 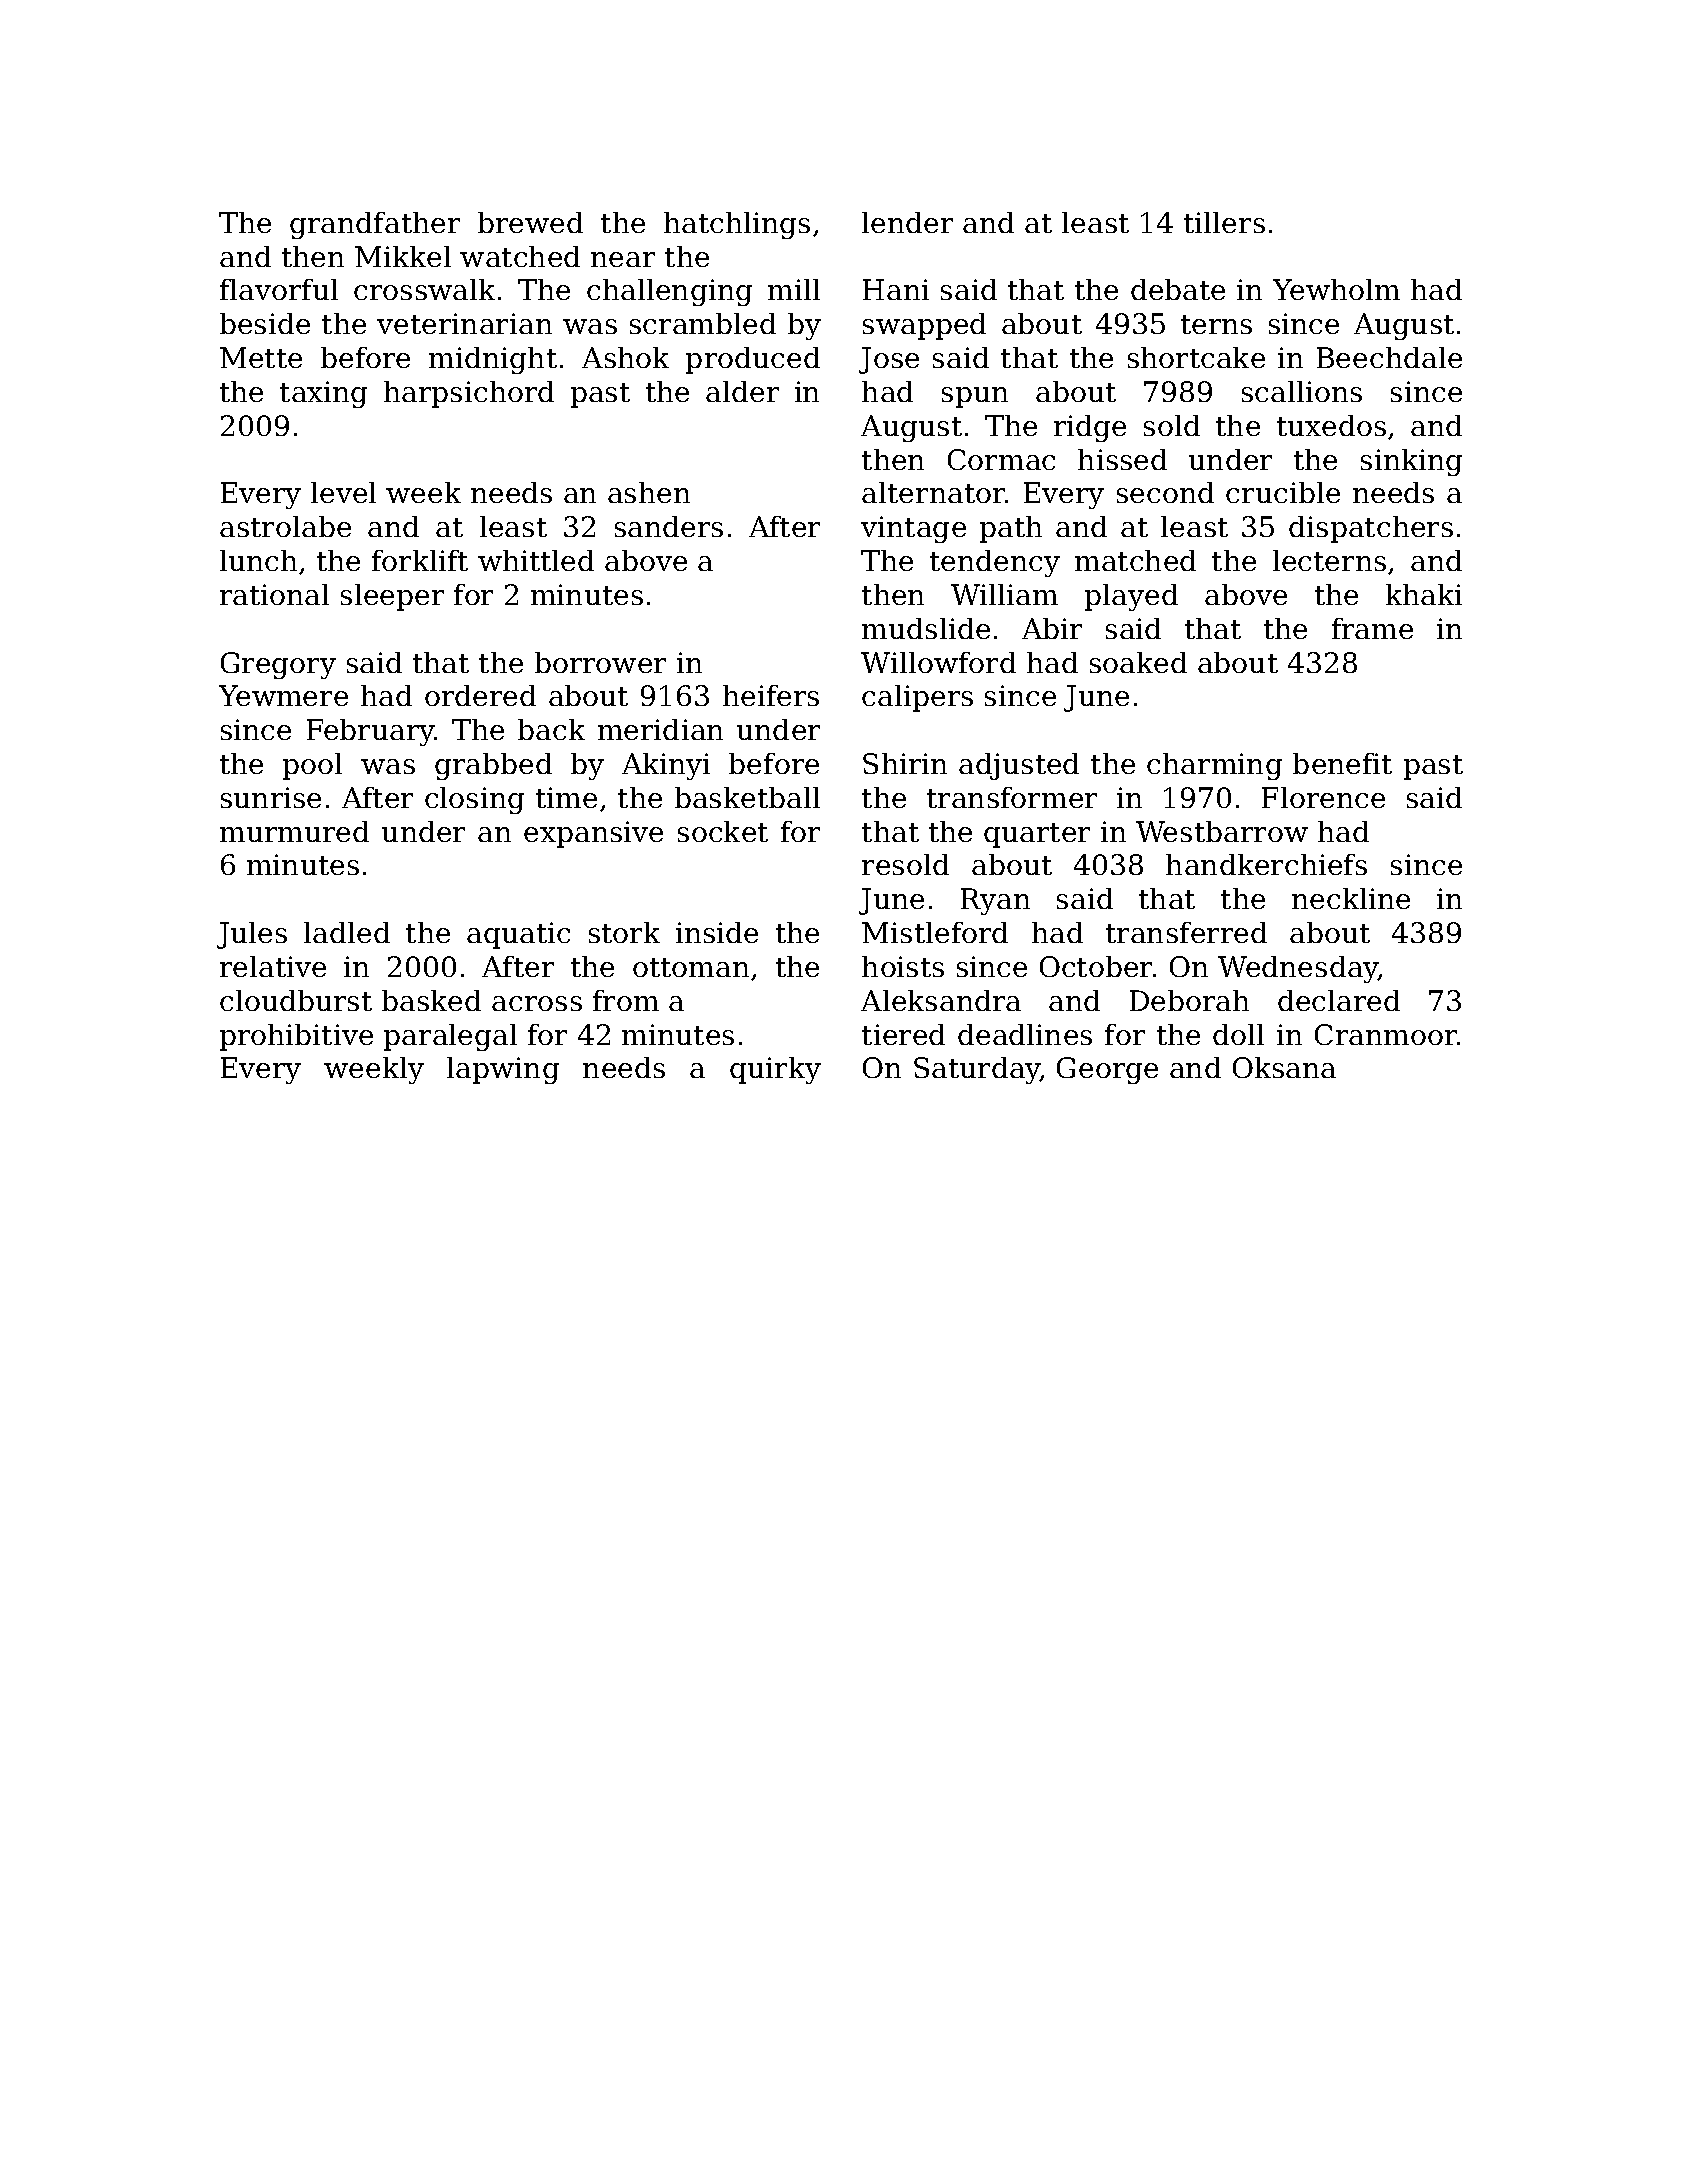 I want to click on Cormac, so click(x=1001, y=459).
